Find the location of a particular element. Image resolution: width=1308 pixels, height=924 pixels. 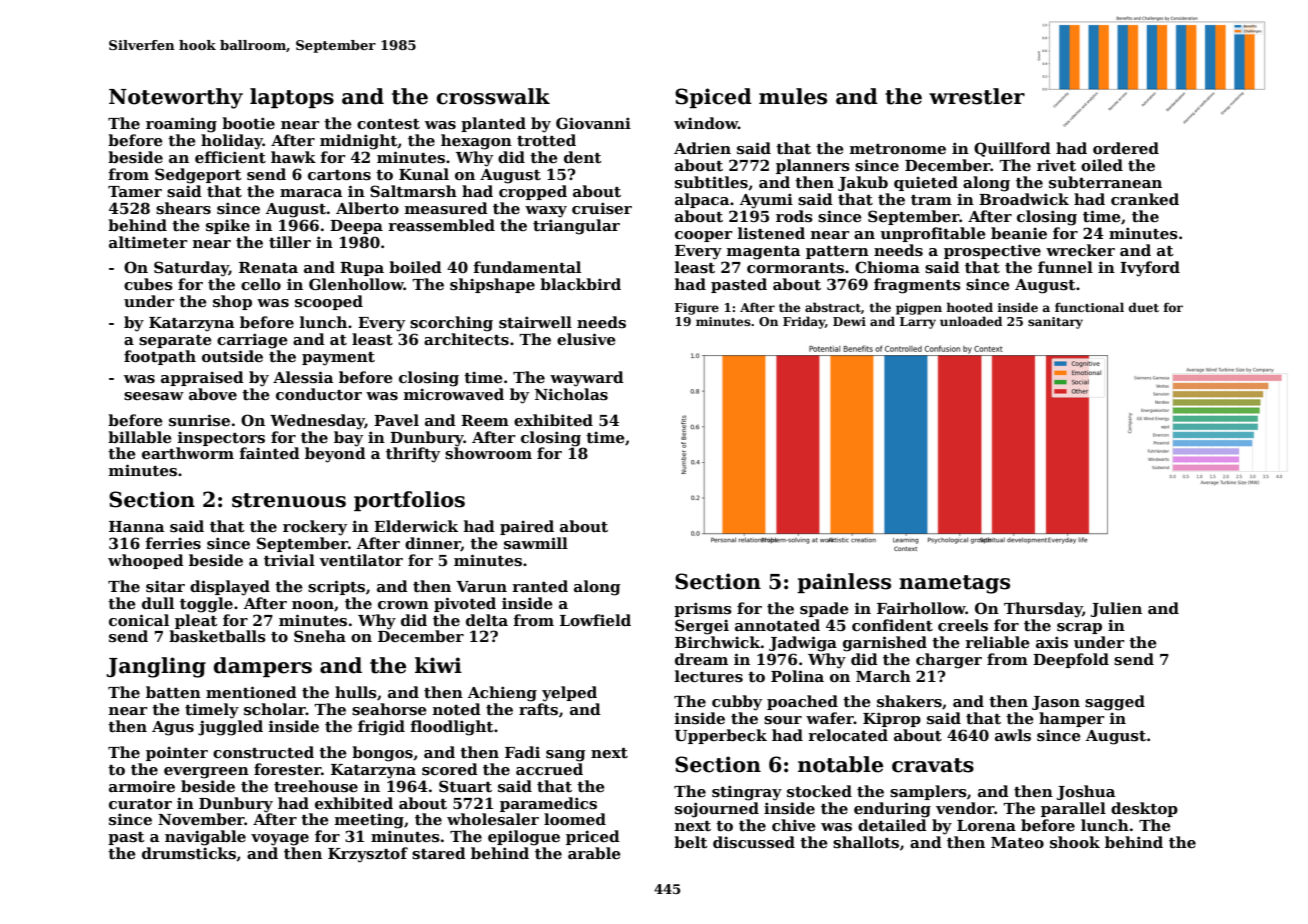

whooped is located at coordinates (146, 561).
